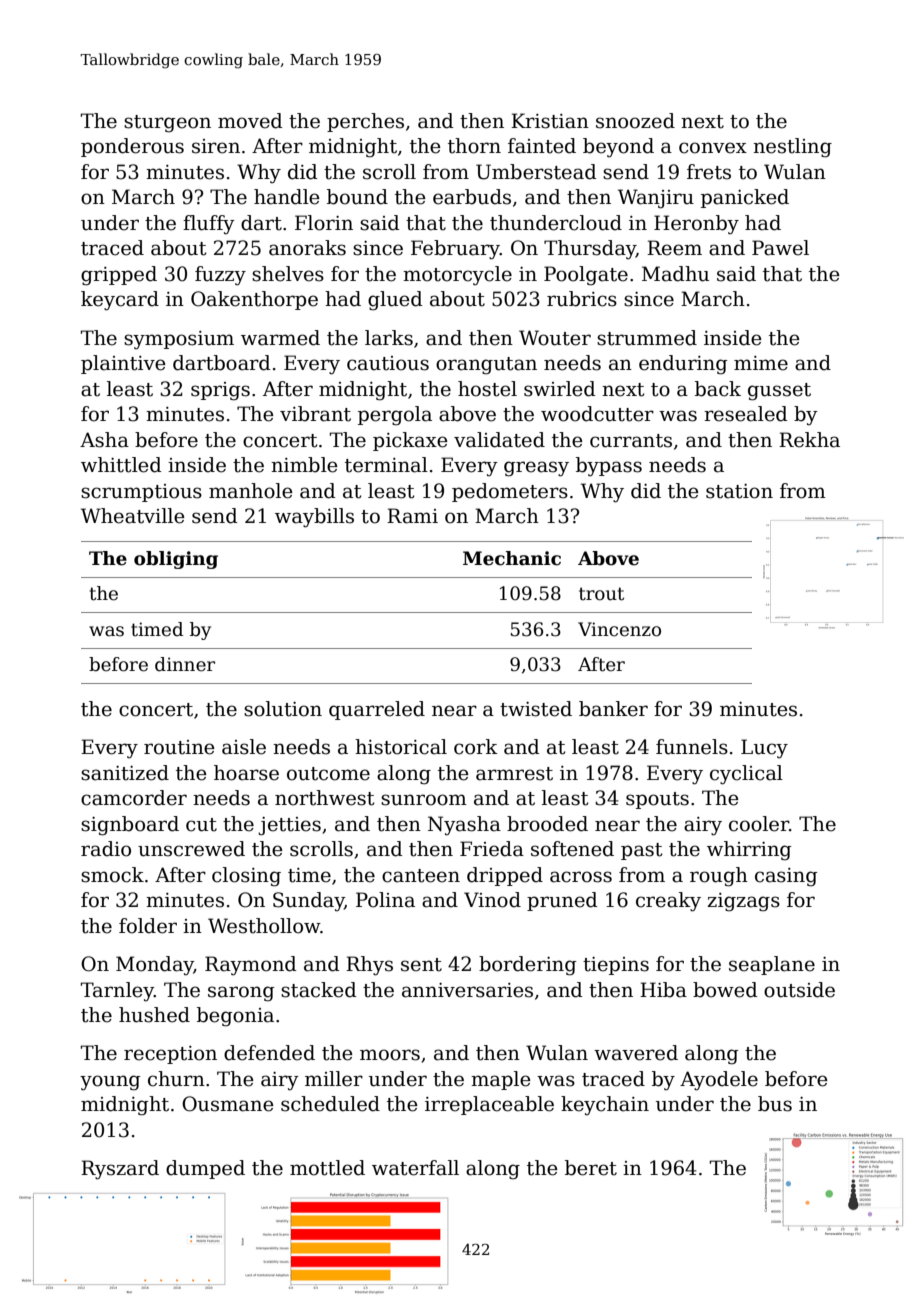 The image size is (924, 1314). What do you see at coordinates (365, 122) in the screenshot?
I see `perches` at bounding box center [365, 122].
